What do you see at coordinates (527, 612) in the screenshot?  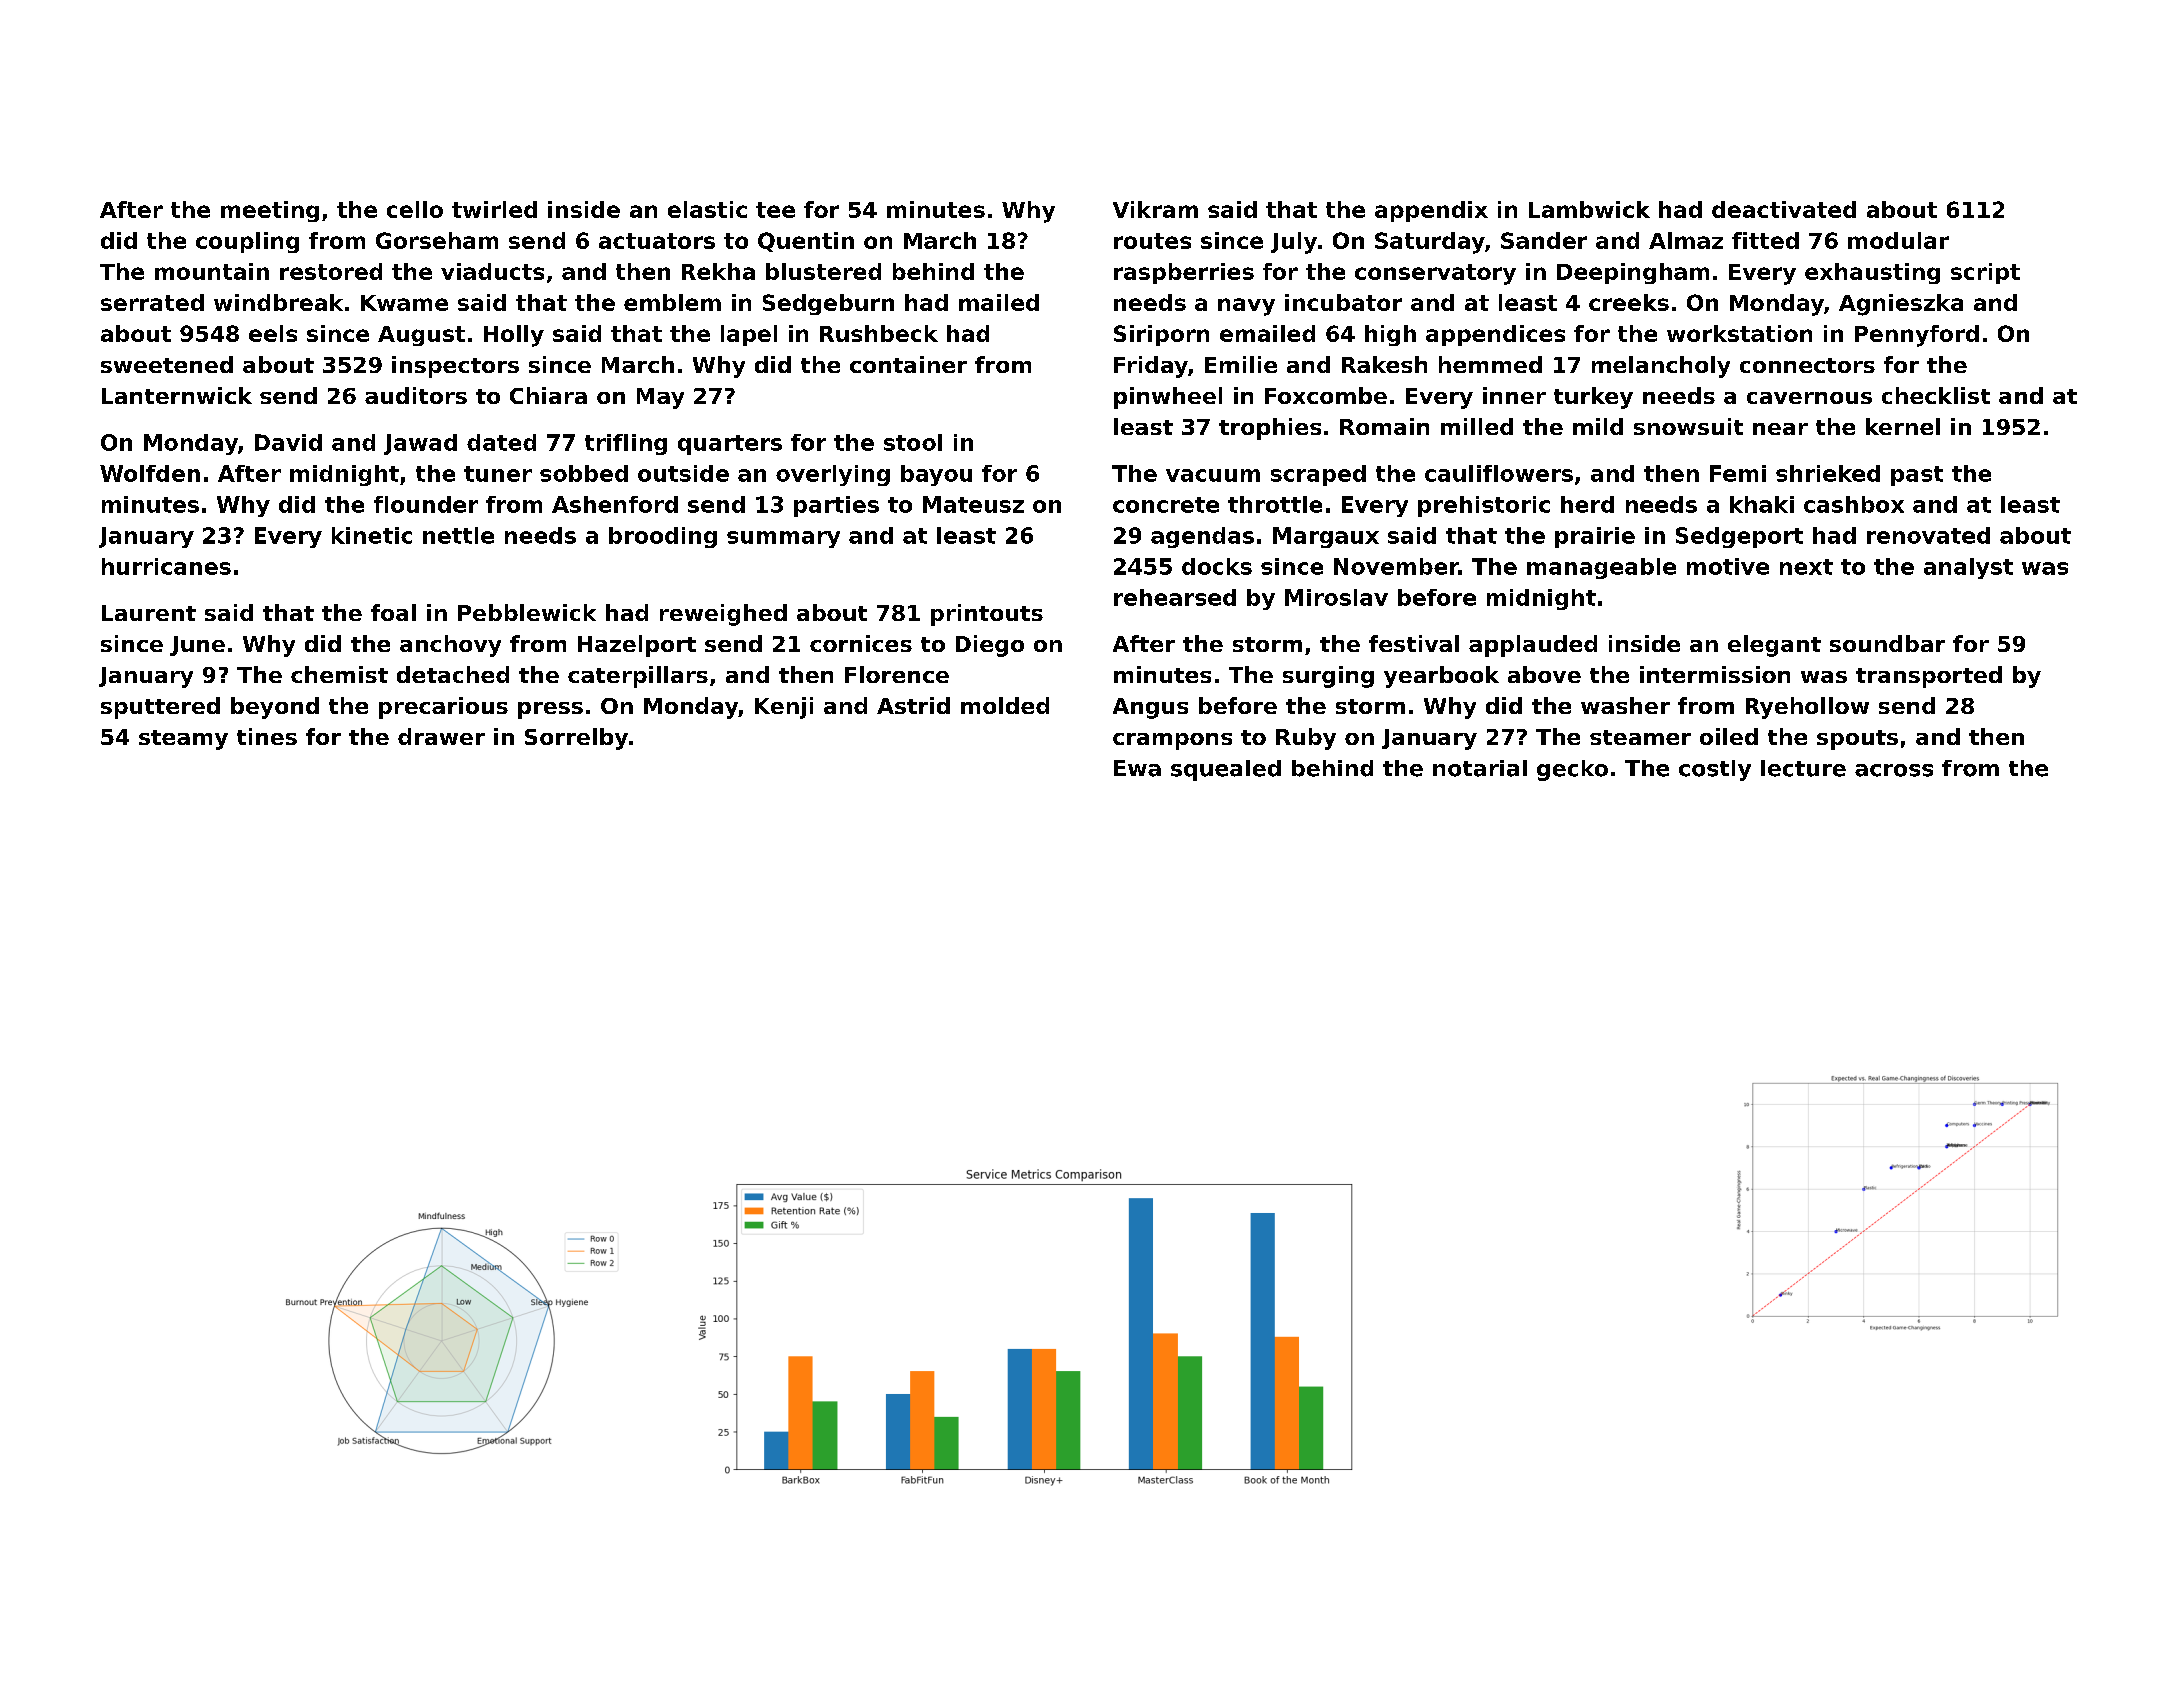 I see `Pebblewick` at bounding box center [527, 612].
